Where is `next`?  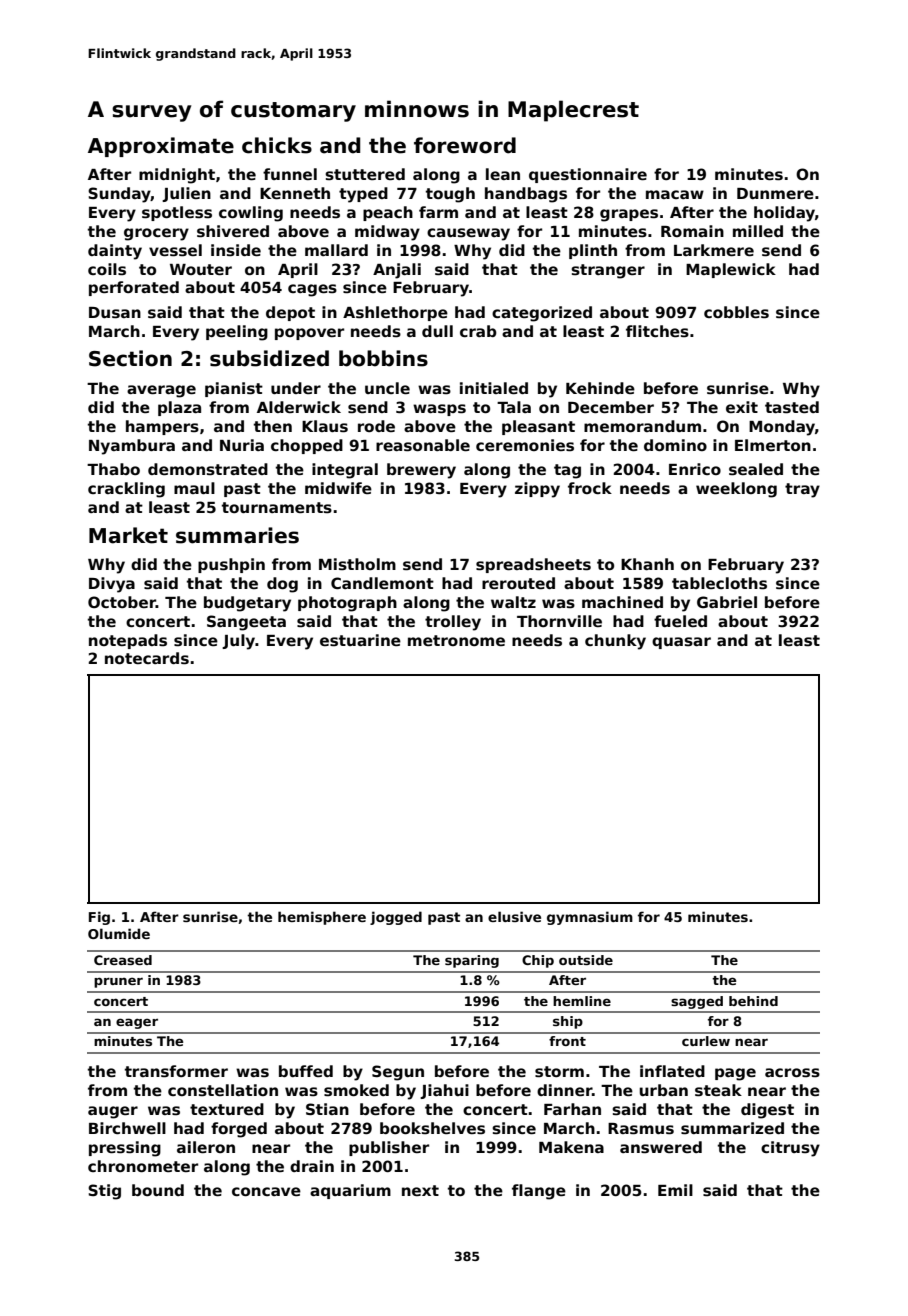 next is located at coordinates (420, 1190).
